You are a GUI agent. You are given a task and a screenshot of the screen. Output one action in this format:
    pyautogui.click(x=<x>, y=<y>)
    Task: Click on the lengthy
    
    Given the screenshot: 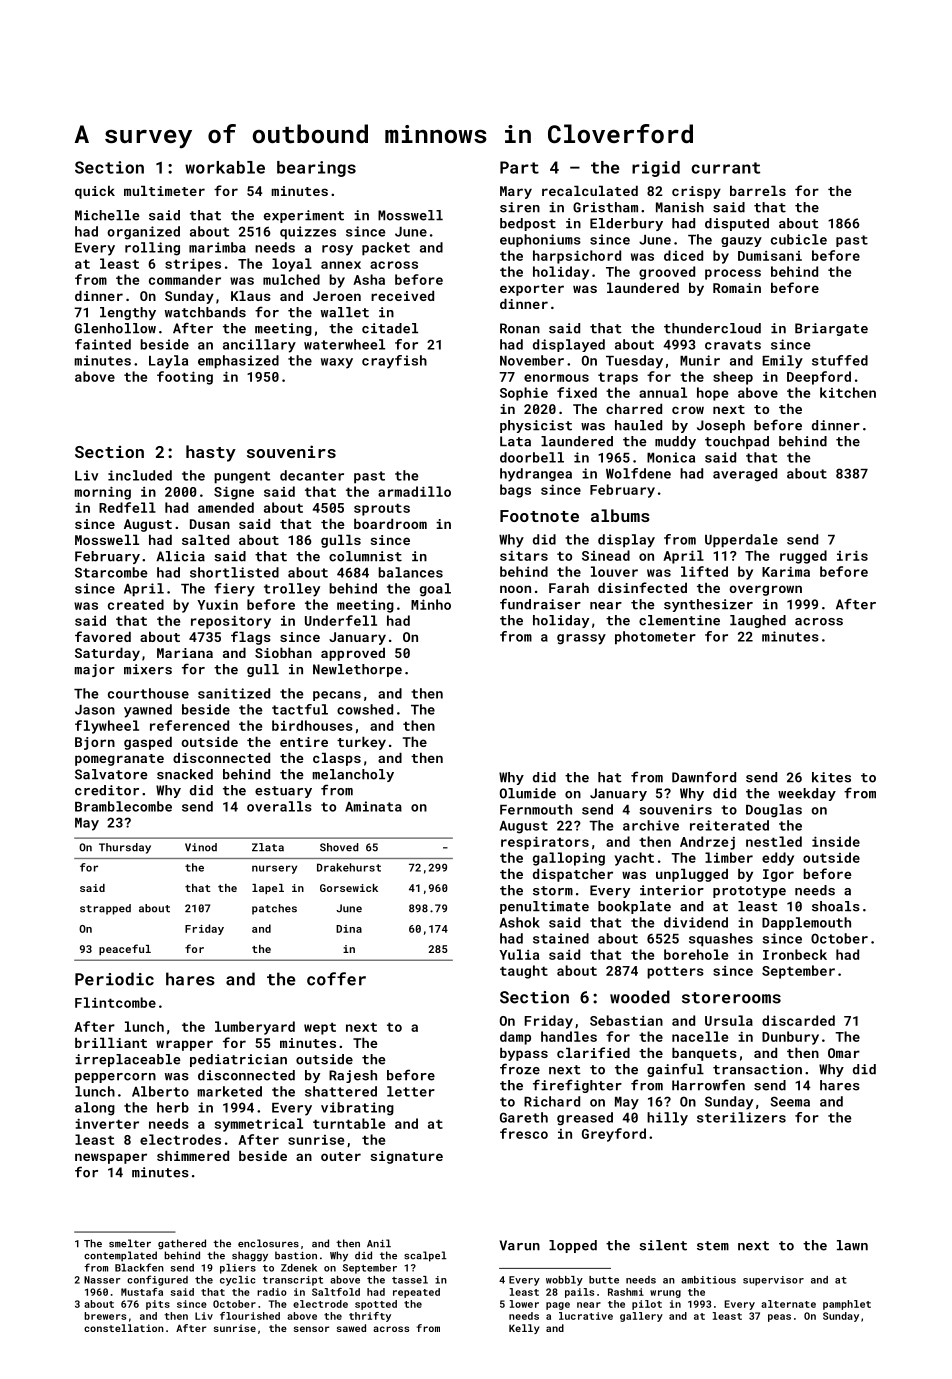 What is the action you would take?
    pyautogui.click(x=128, y=313)
